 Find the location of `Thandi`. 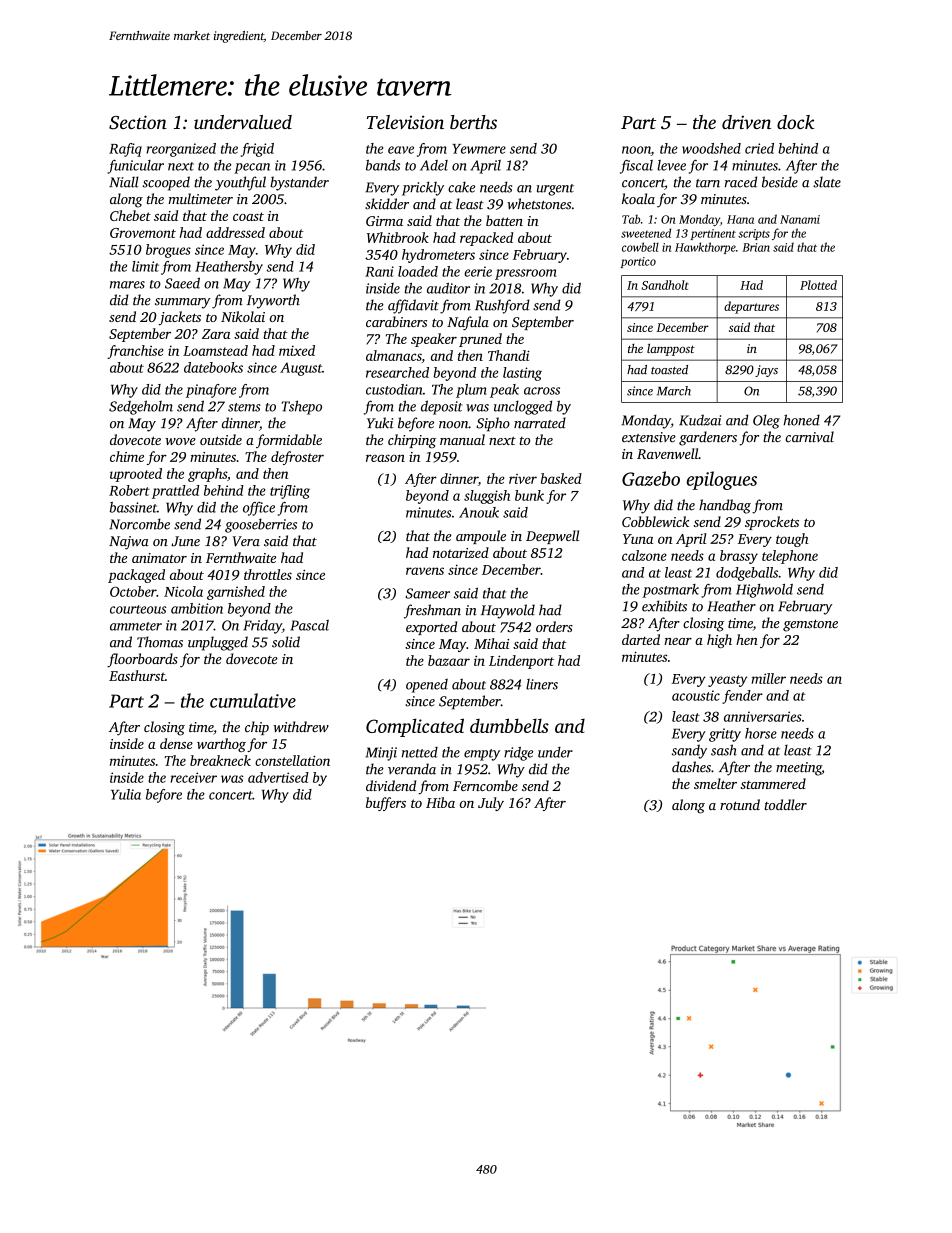

Thandi is located at coordinates (509, 355).
